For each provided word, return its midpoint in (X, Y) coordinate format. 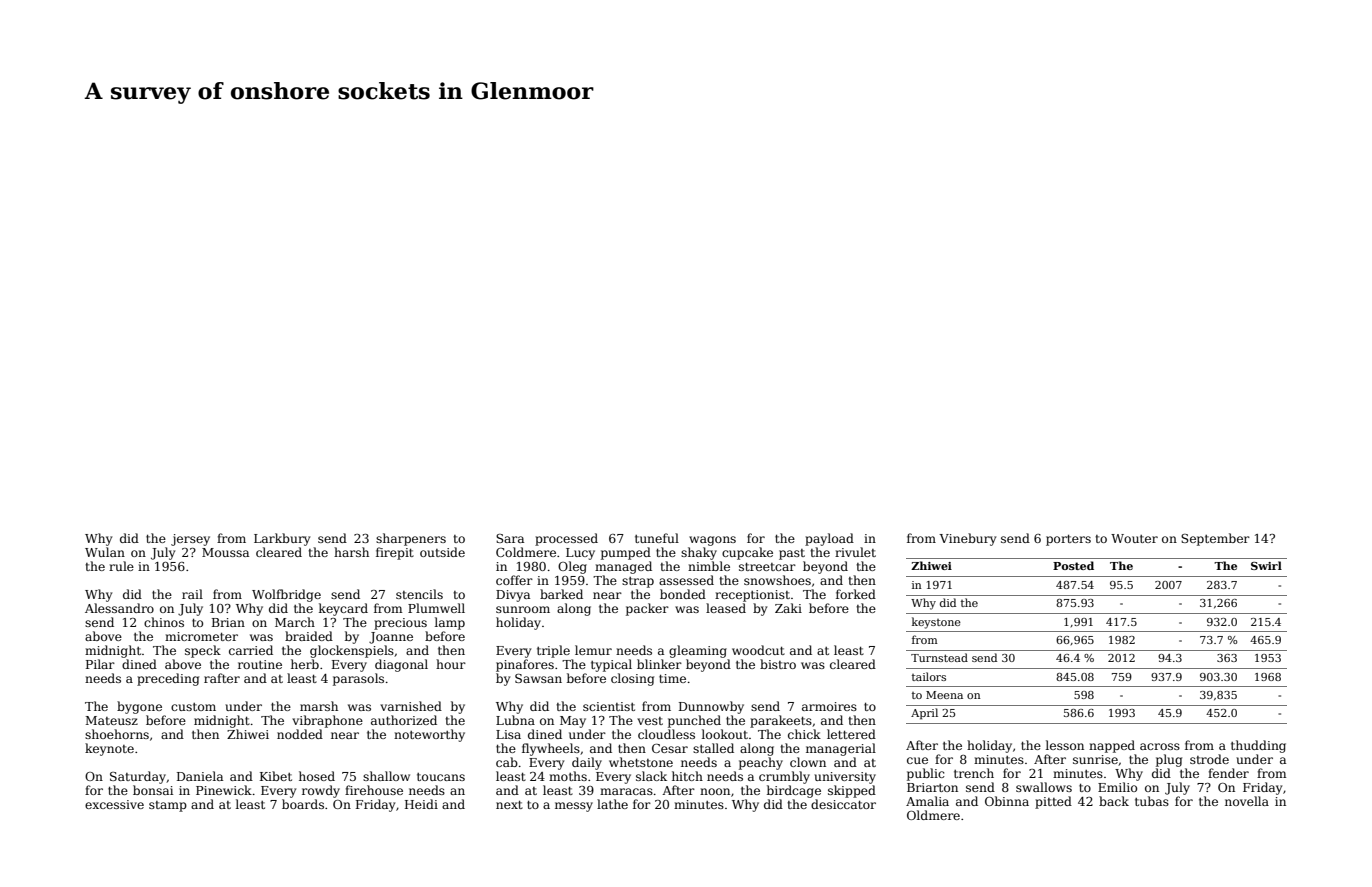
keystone (936, 623)
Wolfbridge (286, 595)
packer (647, 609)
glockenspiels (352, 651)
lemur (593, 650)
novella (1247, 801)
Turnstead (939, 657)
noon (715, 791)
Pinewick (224, 790)
